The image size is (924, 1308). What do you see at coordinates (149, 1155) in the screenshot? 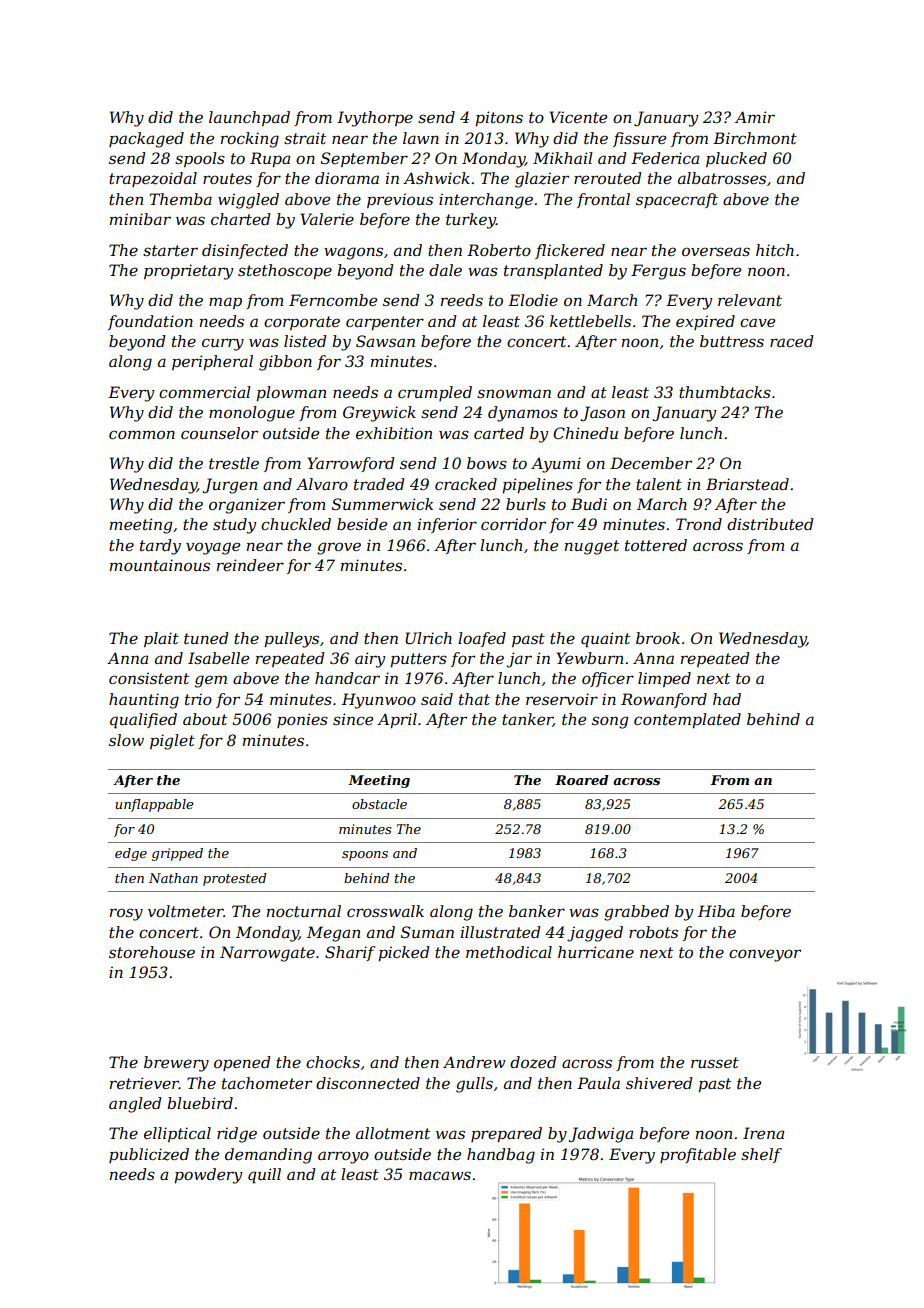
I see `publicized` at bounding box center [149, 1155].
